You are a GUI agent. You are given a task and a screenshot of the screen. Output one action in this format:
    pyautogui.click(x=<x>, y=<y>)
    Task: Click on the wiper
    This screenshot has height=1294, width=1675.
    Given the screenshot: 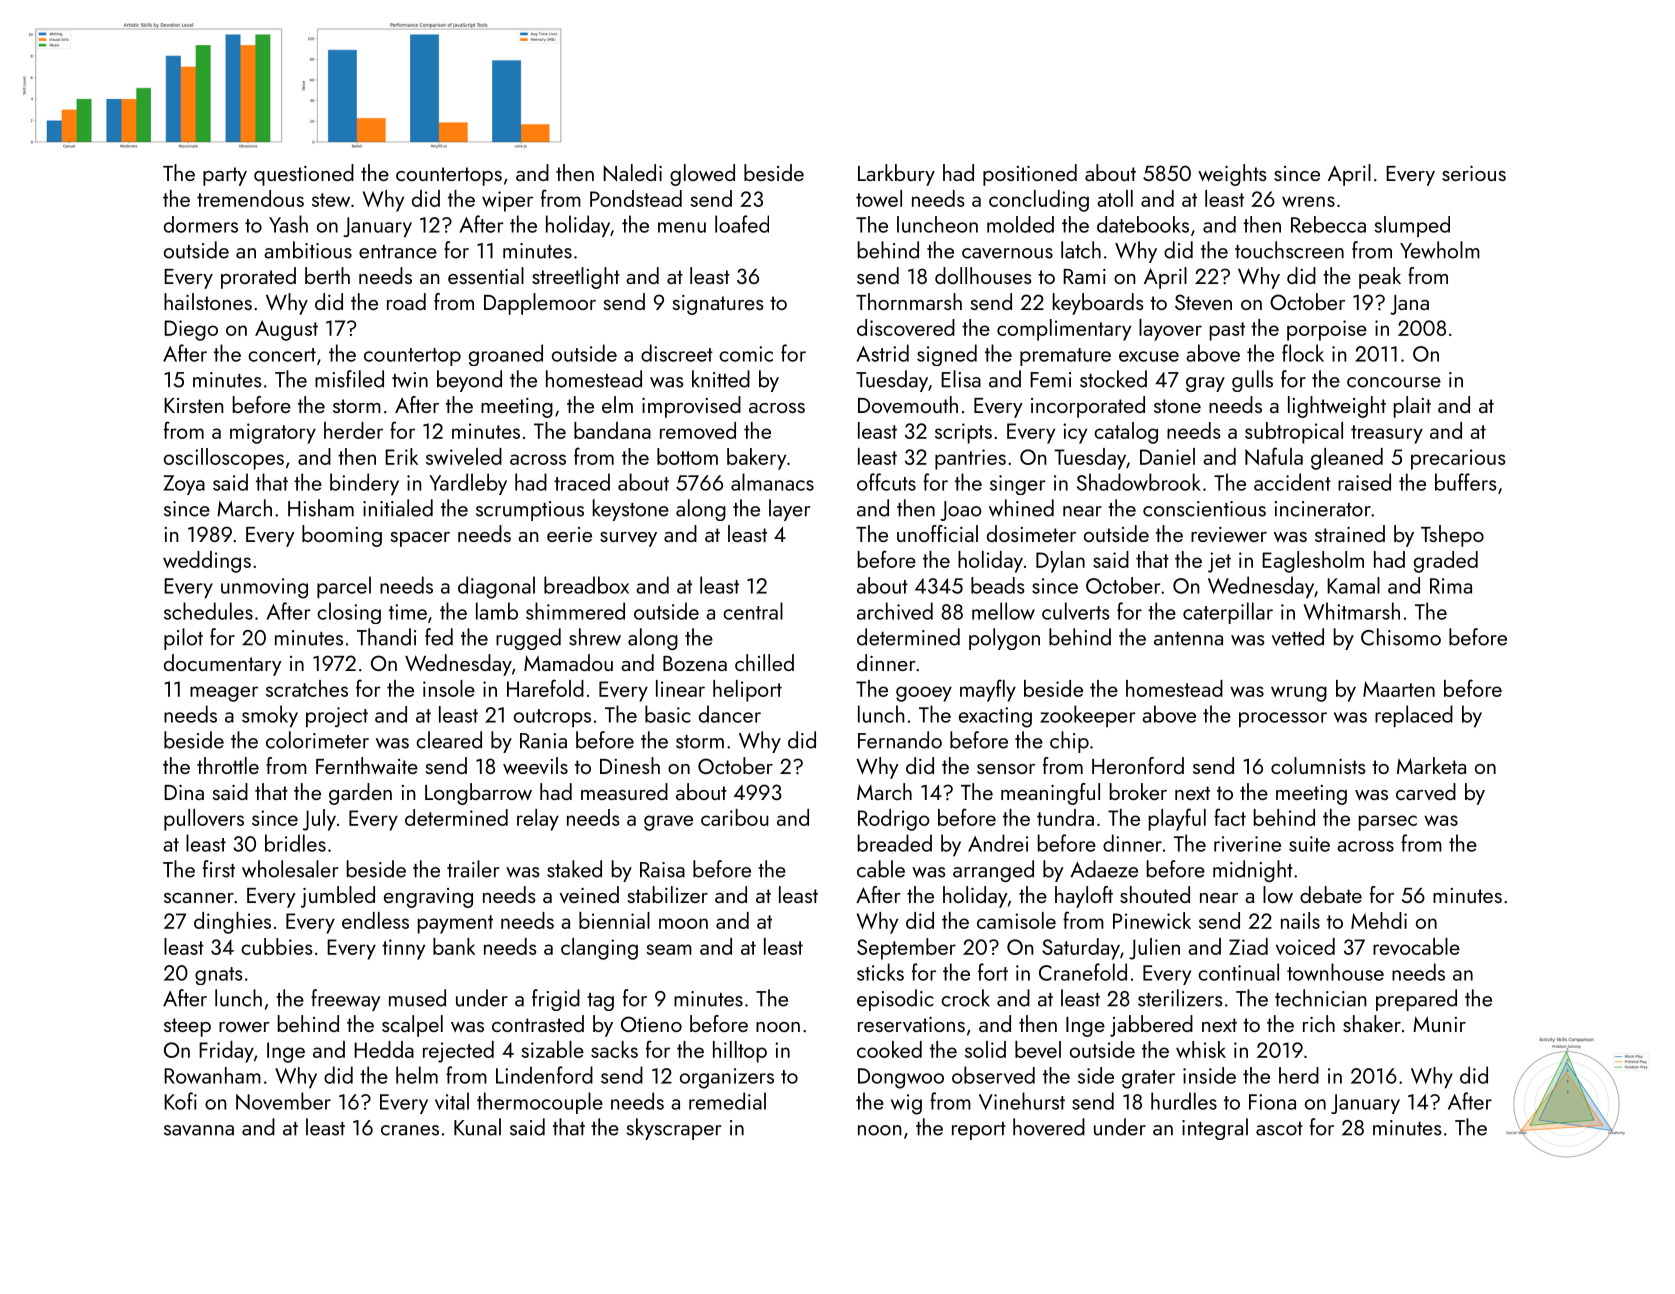 What is the action you would take?
    pyautogui.click(x=507, y=201)
